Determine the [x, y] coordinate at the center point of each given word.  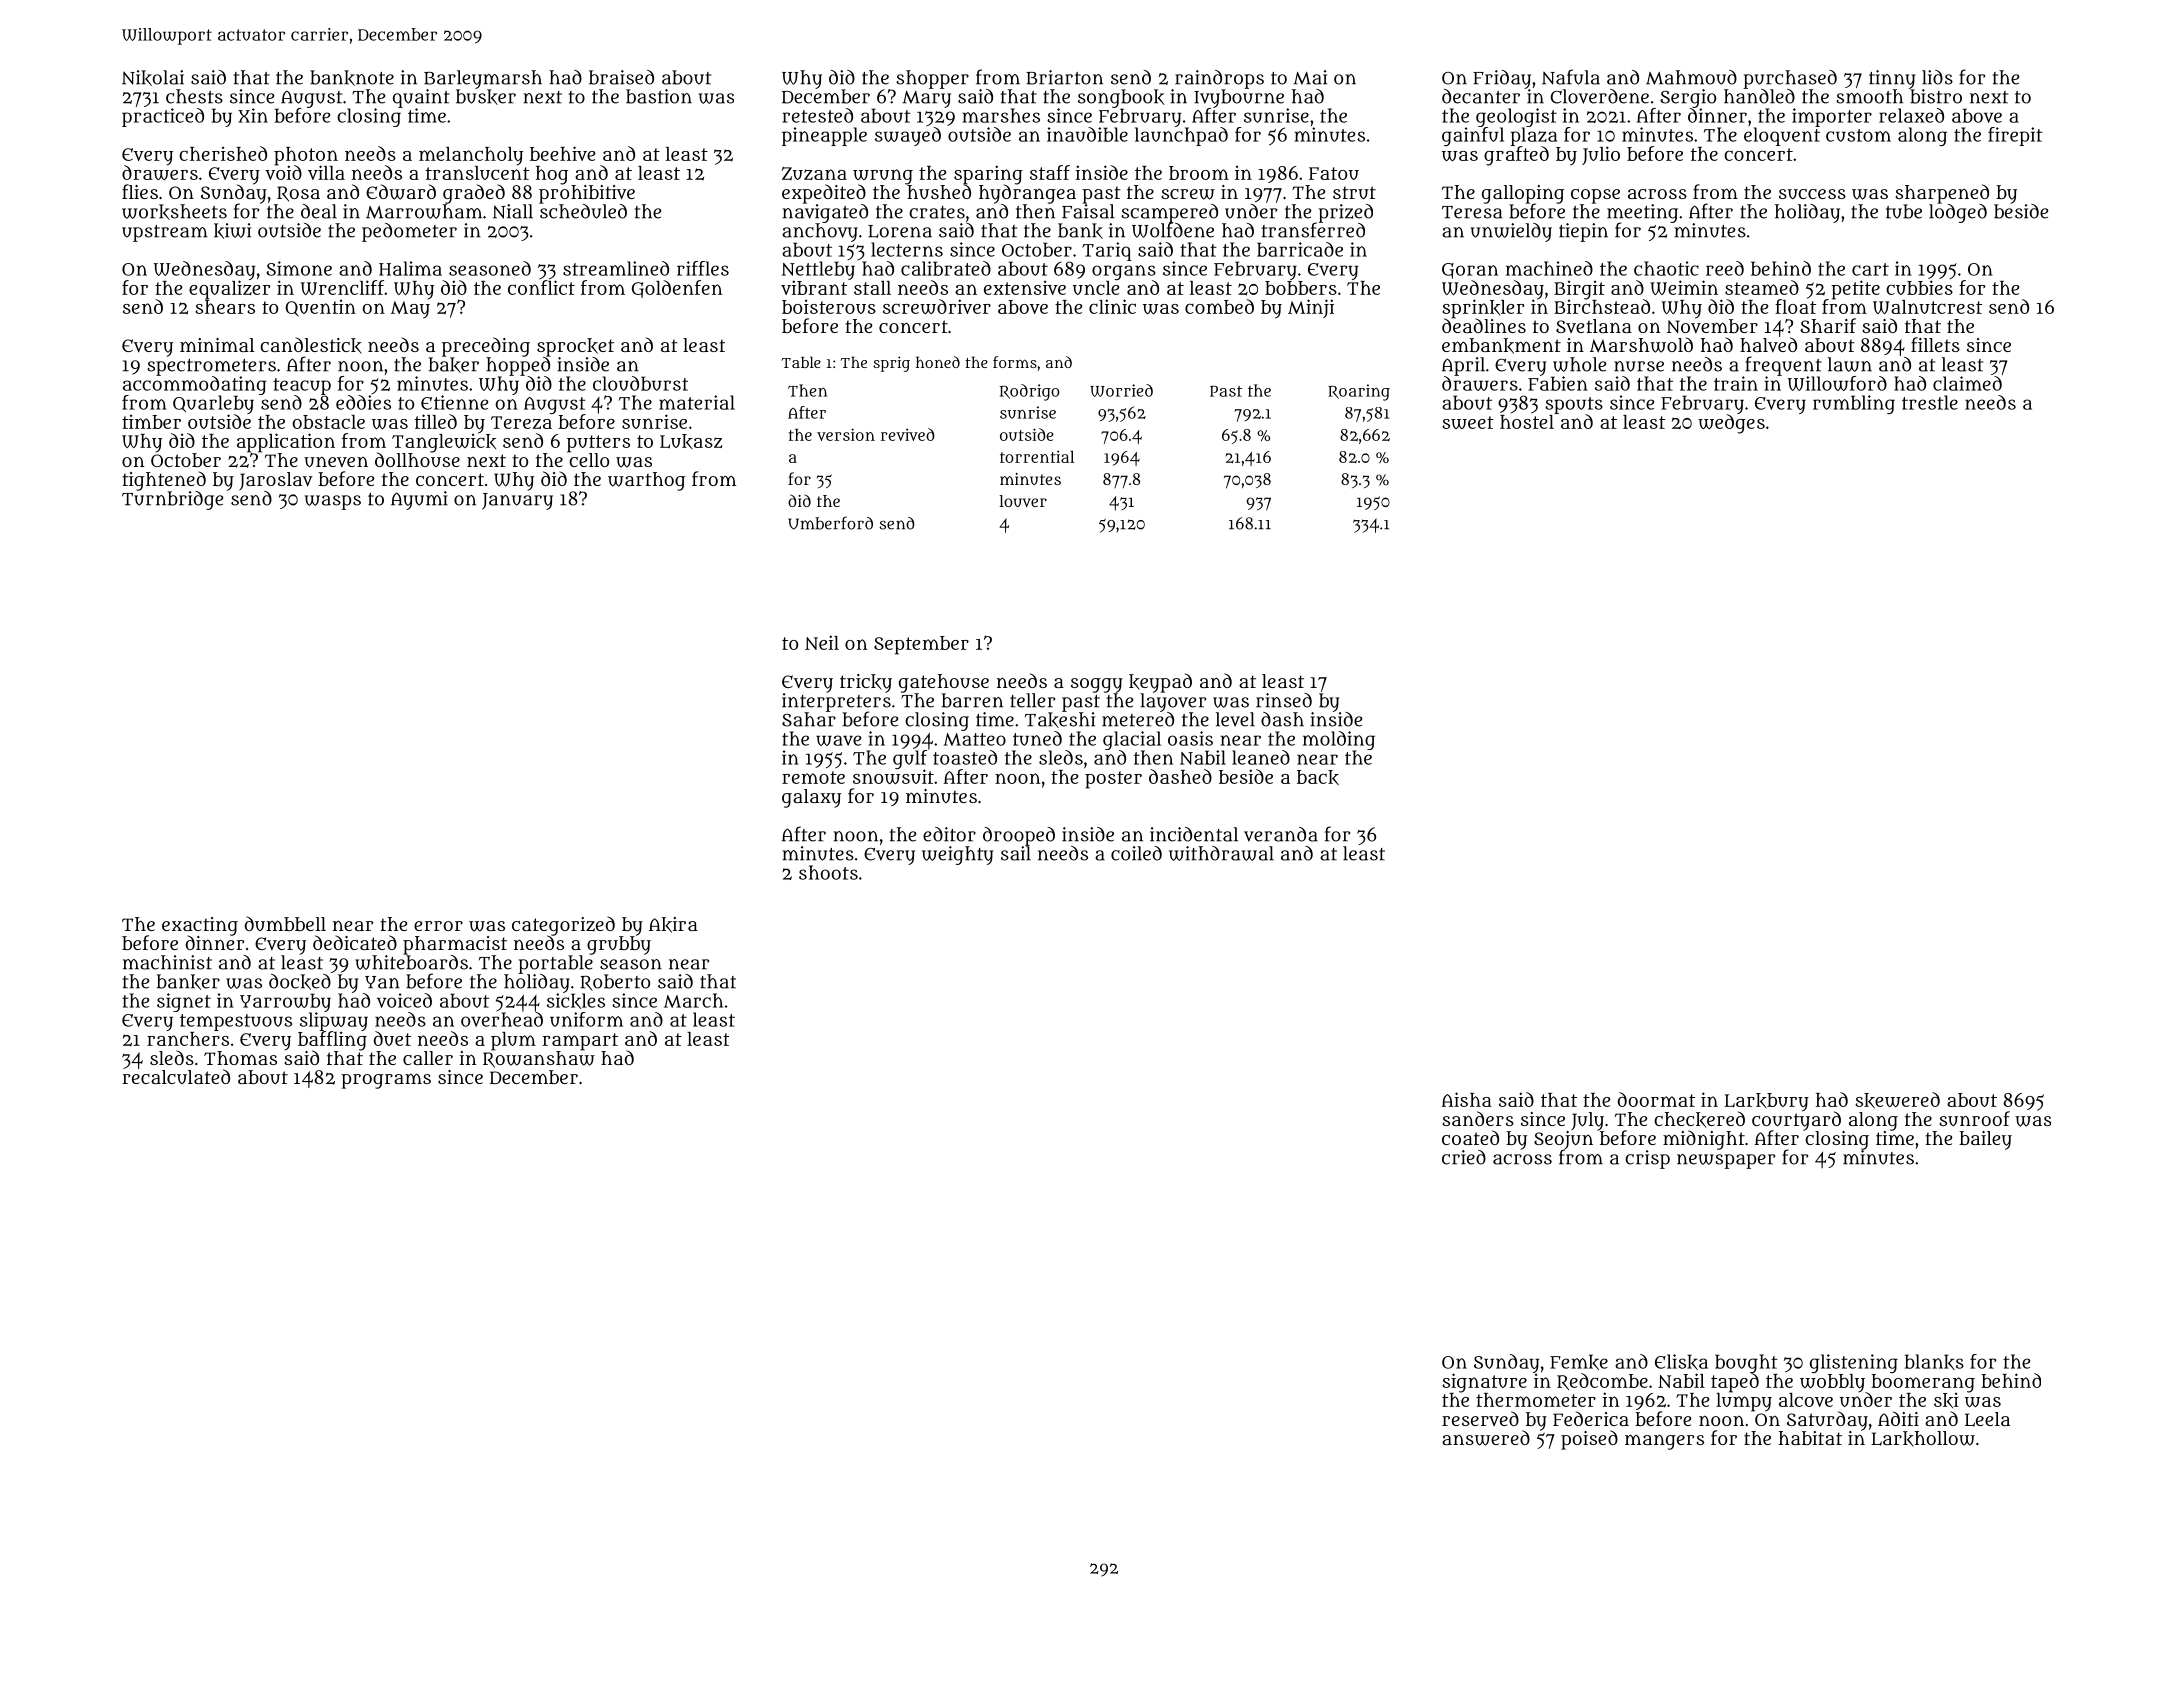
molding [1339, 740]
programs [386, 1081]
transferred [1313, 230]
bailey [1985, 1140]
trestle [1930, 402]
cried [1464, 1157]
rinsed [1284, 700]
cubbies [1919, 287]
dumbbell [285, 923]
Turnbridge [172, 500]
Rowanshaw [539, 1059]
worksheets [174, 212]
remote [813, 777]
